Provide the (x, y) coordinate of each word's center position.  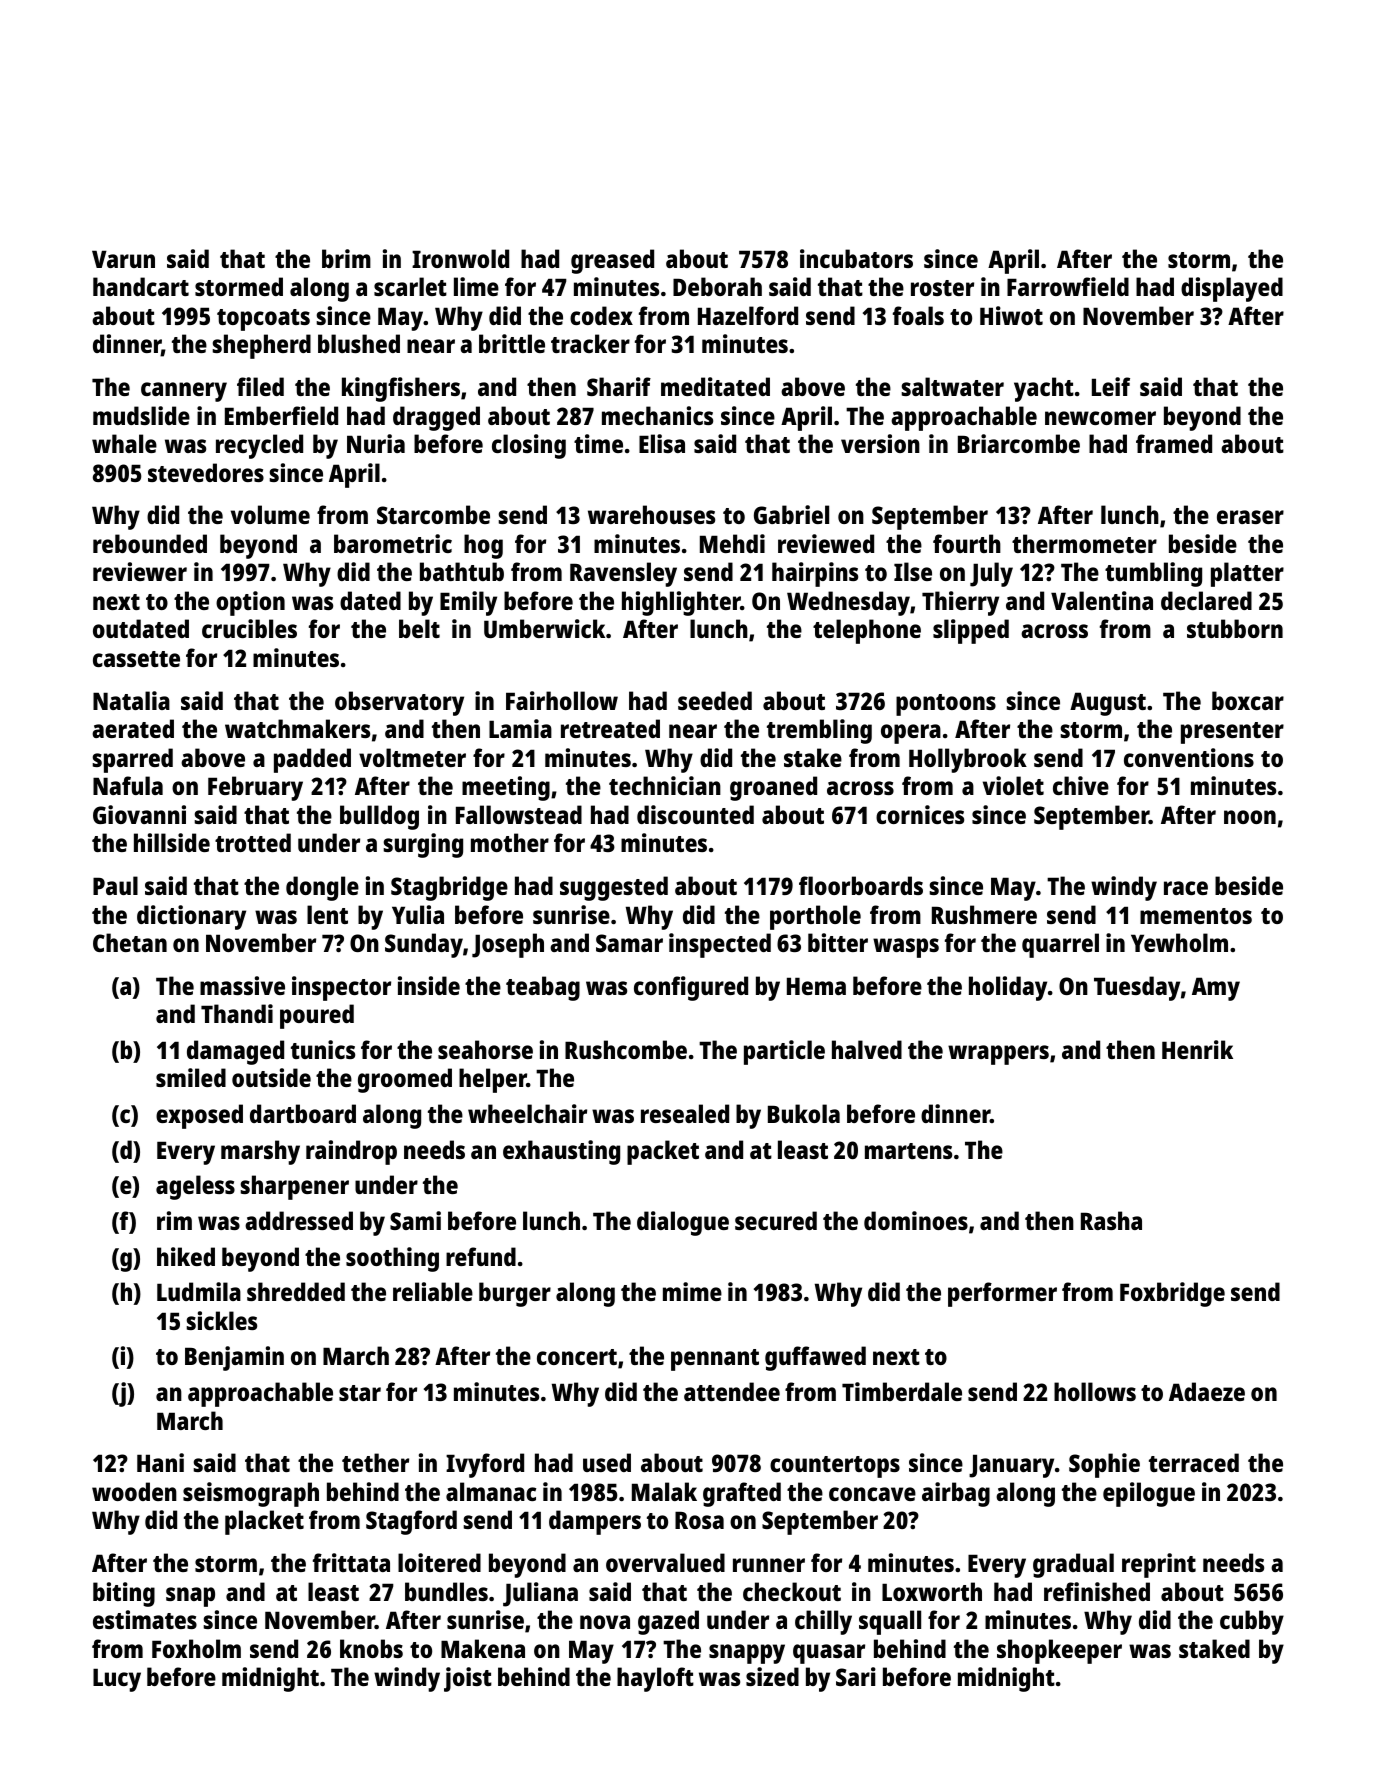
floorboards (861, 885)
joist (468, 1679)
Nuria (376, 443)
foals (918, 315)
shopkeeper (1059, 1651)
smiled (191, 1077)
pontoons (946, 705)
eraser (1250, 517)
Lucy (117, 1680)
